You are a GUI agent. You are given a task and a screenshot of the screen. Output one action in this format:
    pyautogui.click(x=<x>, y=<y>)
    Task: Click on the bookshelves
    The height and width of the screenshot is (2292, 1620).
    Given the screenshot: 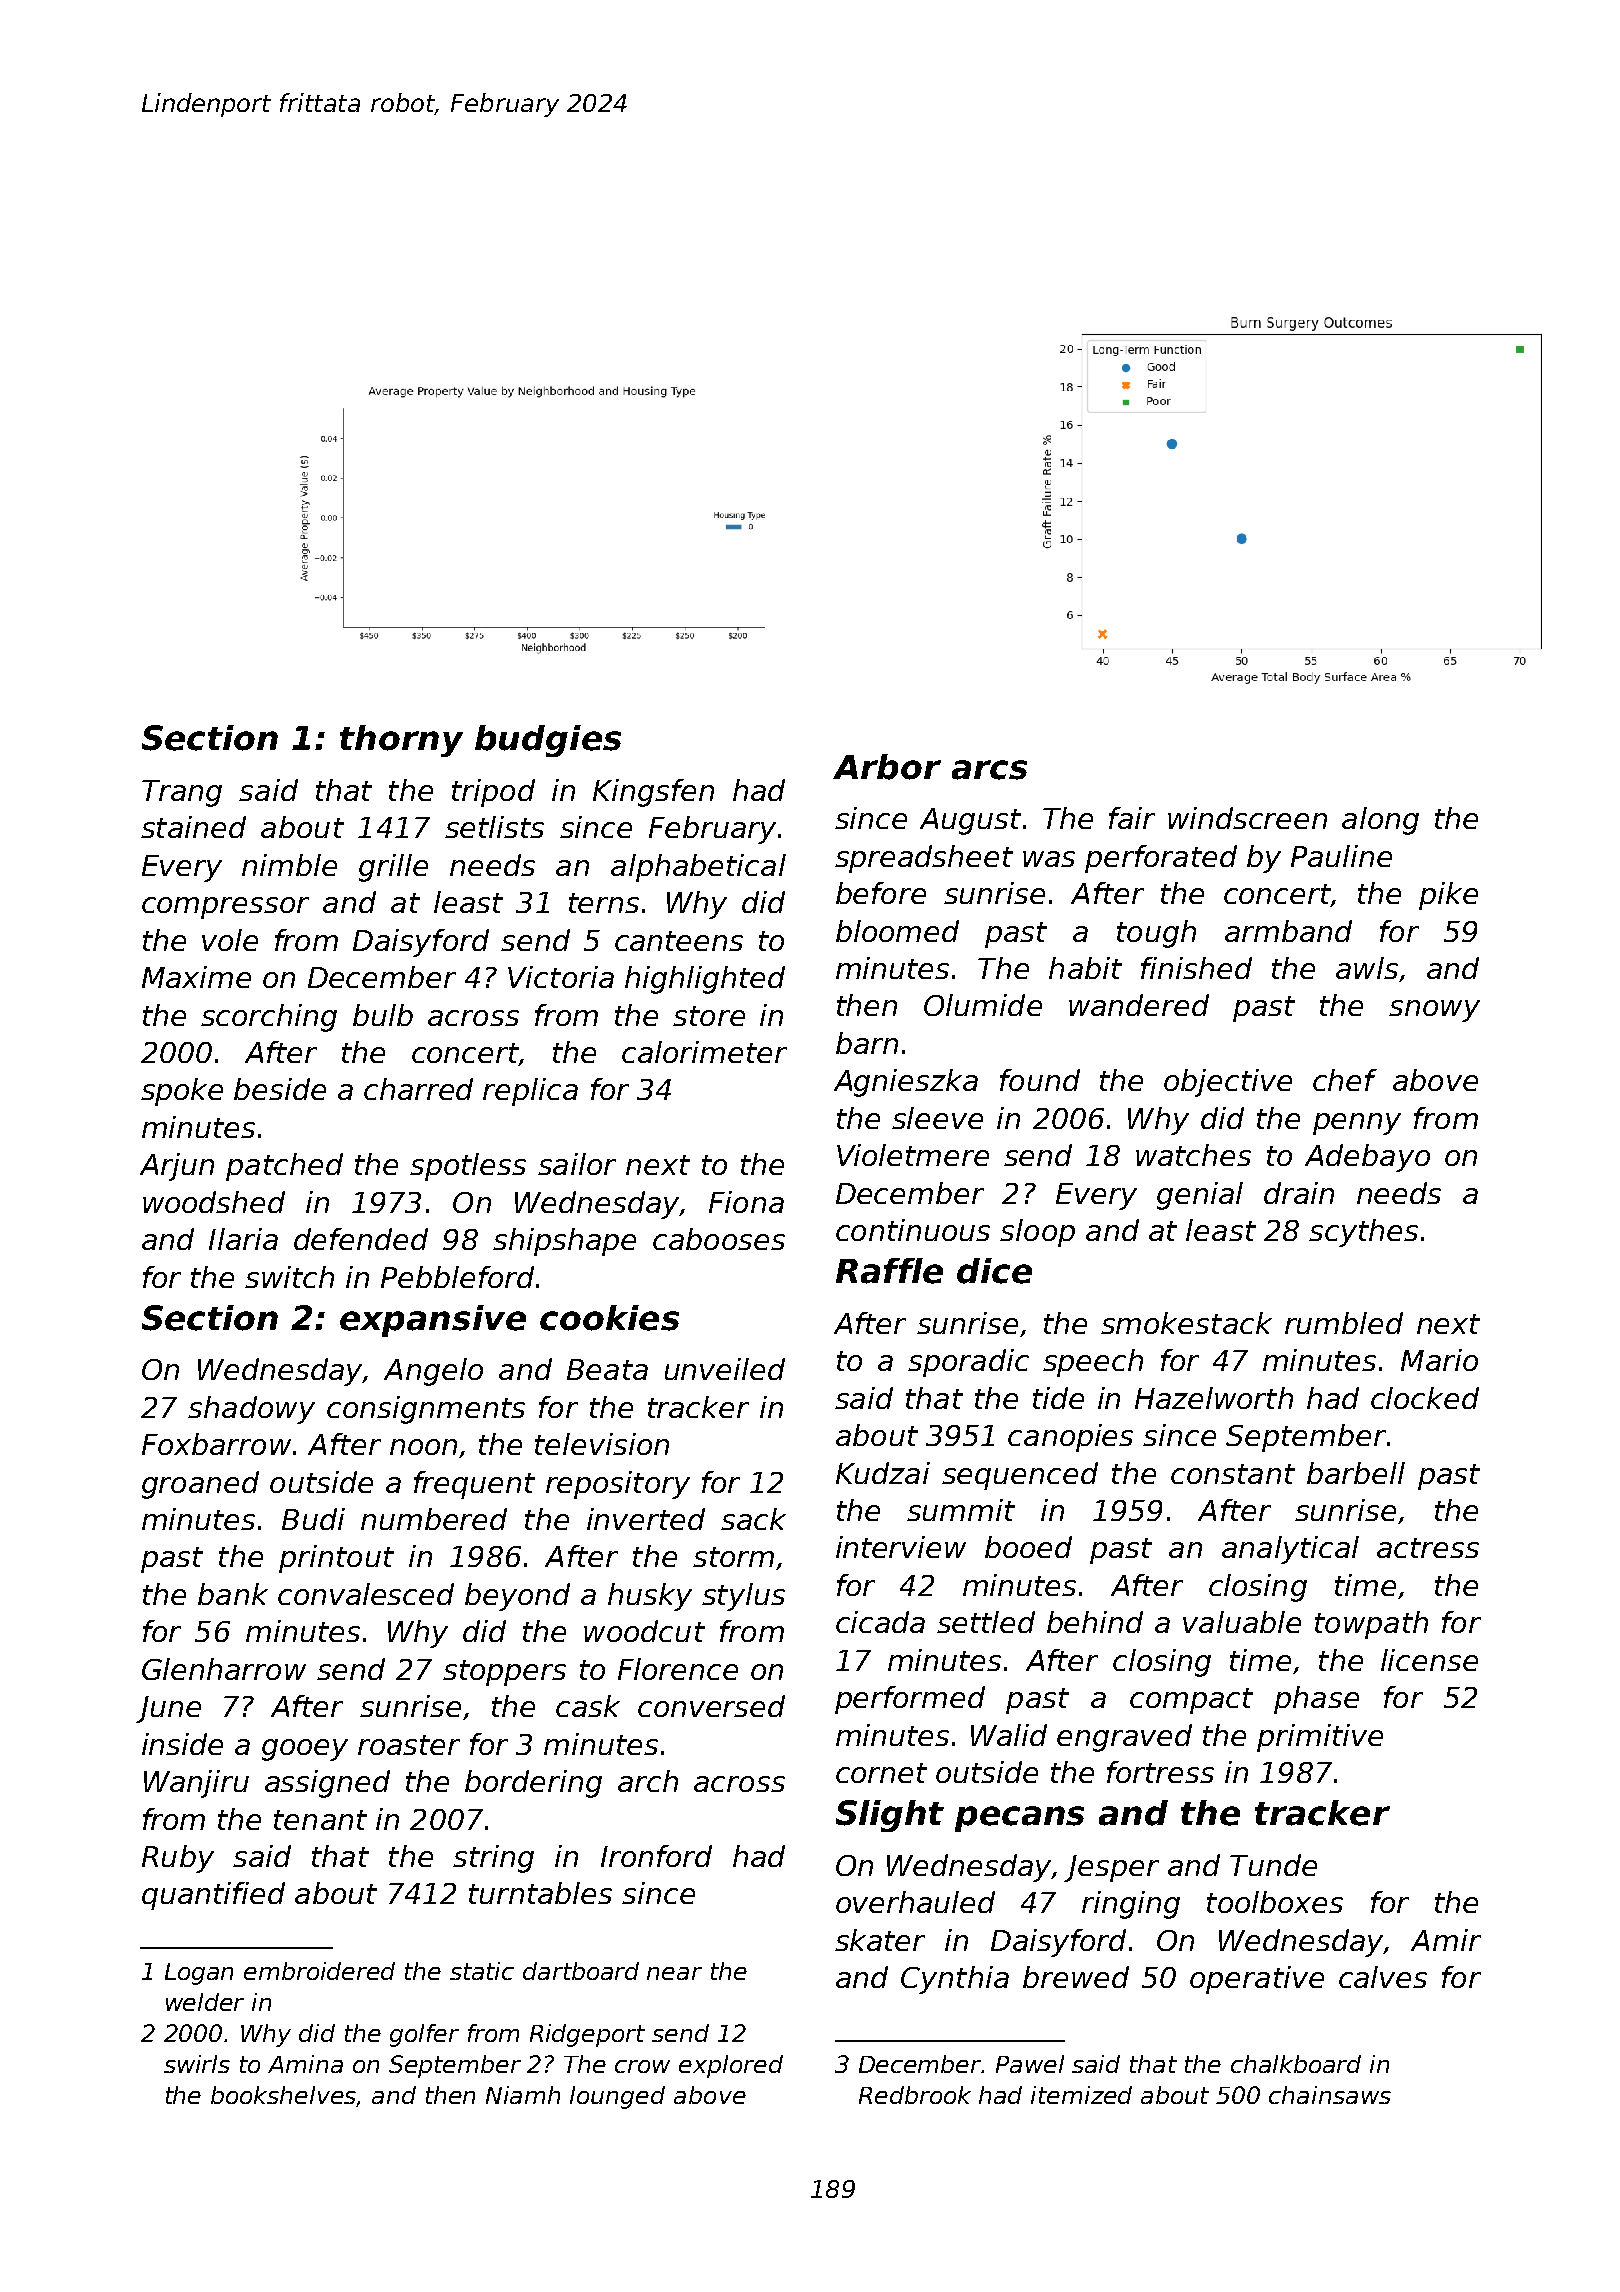 What is the action you would take?
    pyautogui.click(x=284, y=2096)
